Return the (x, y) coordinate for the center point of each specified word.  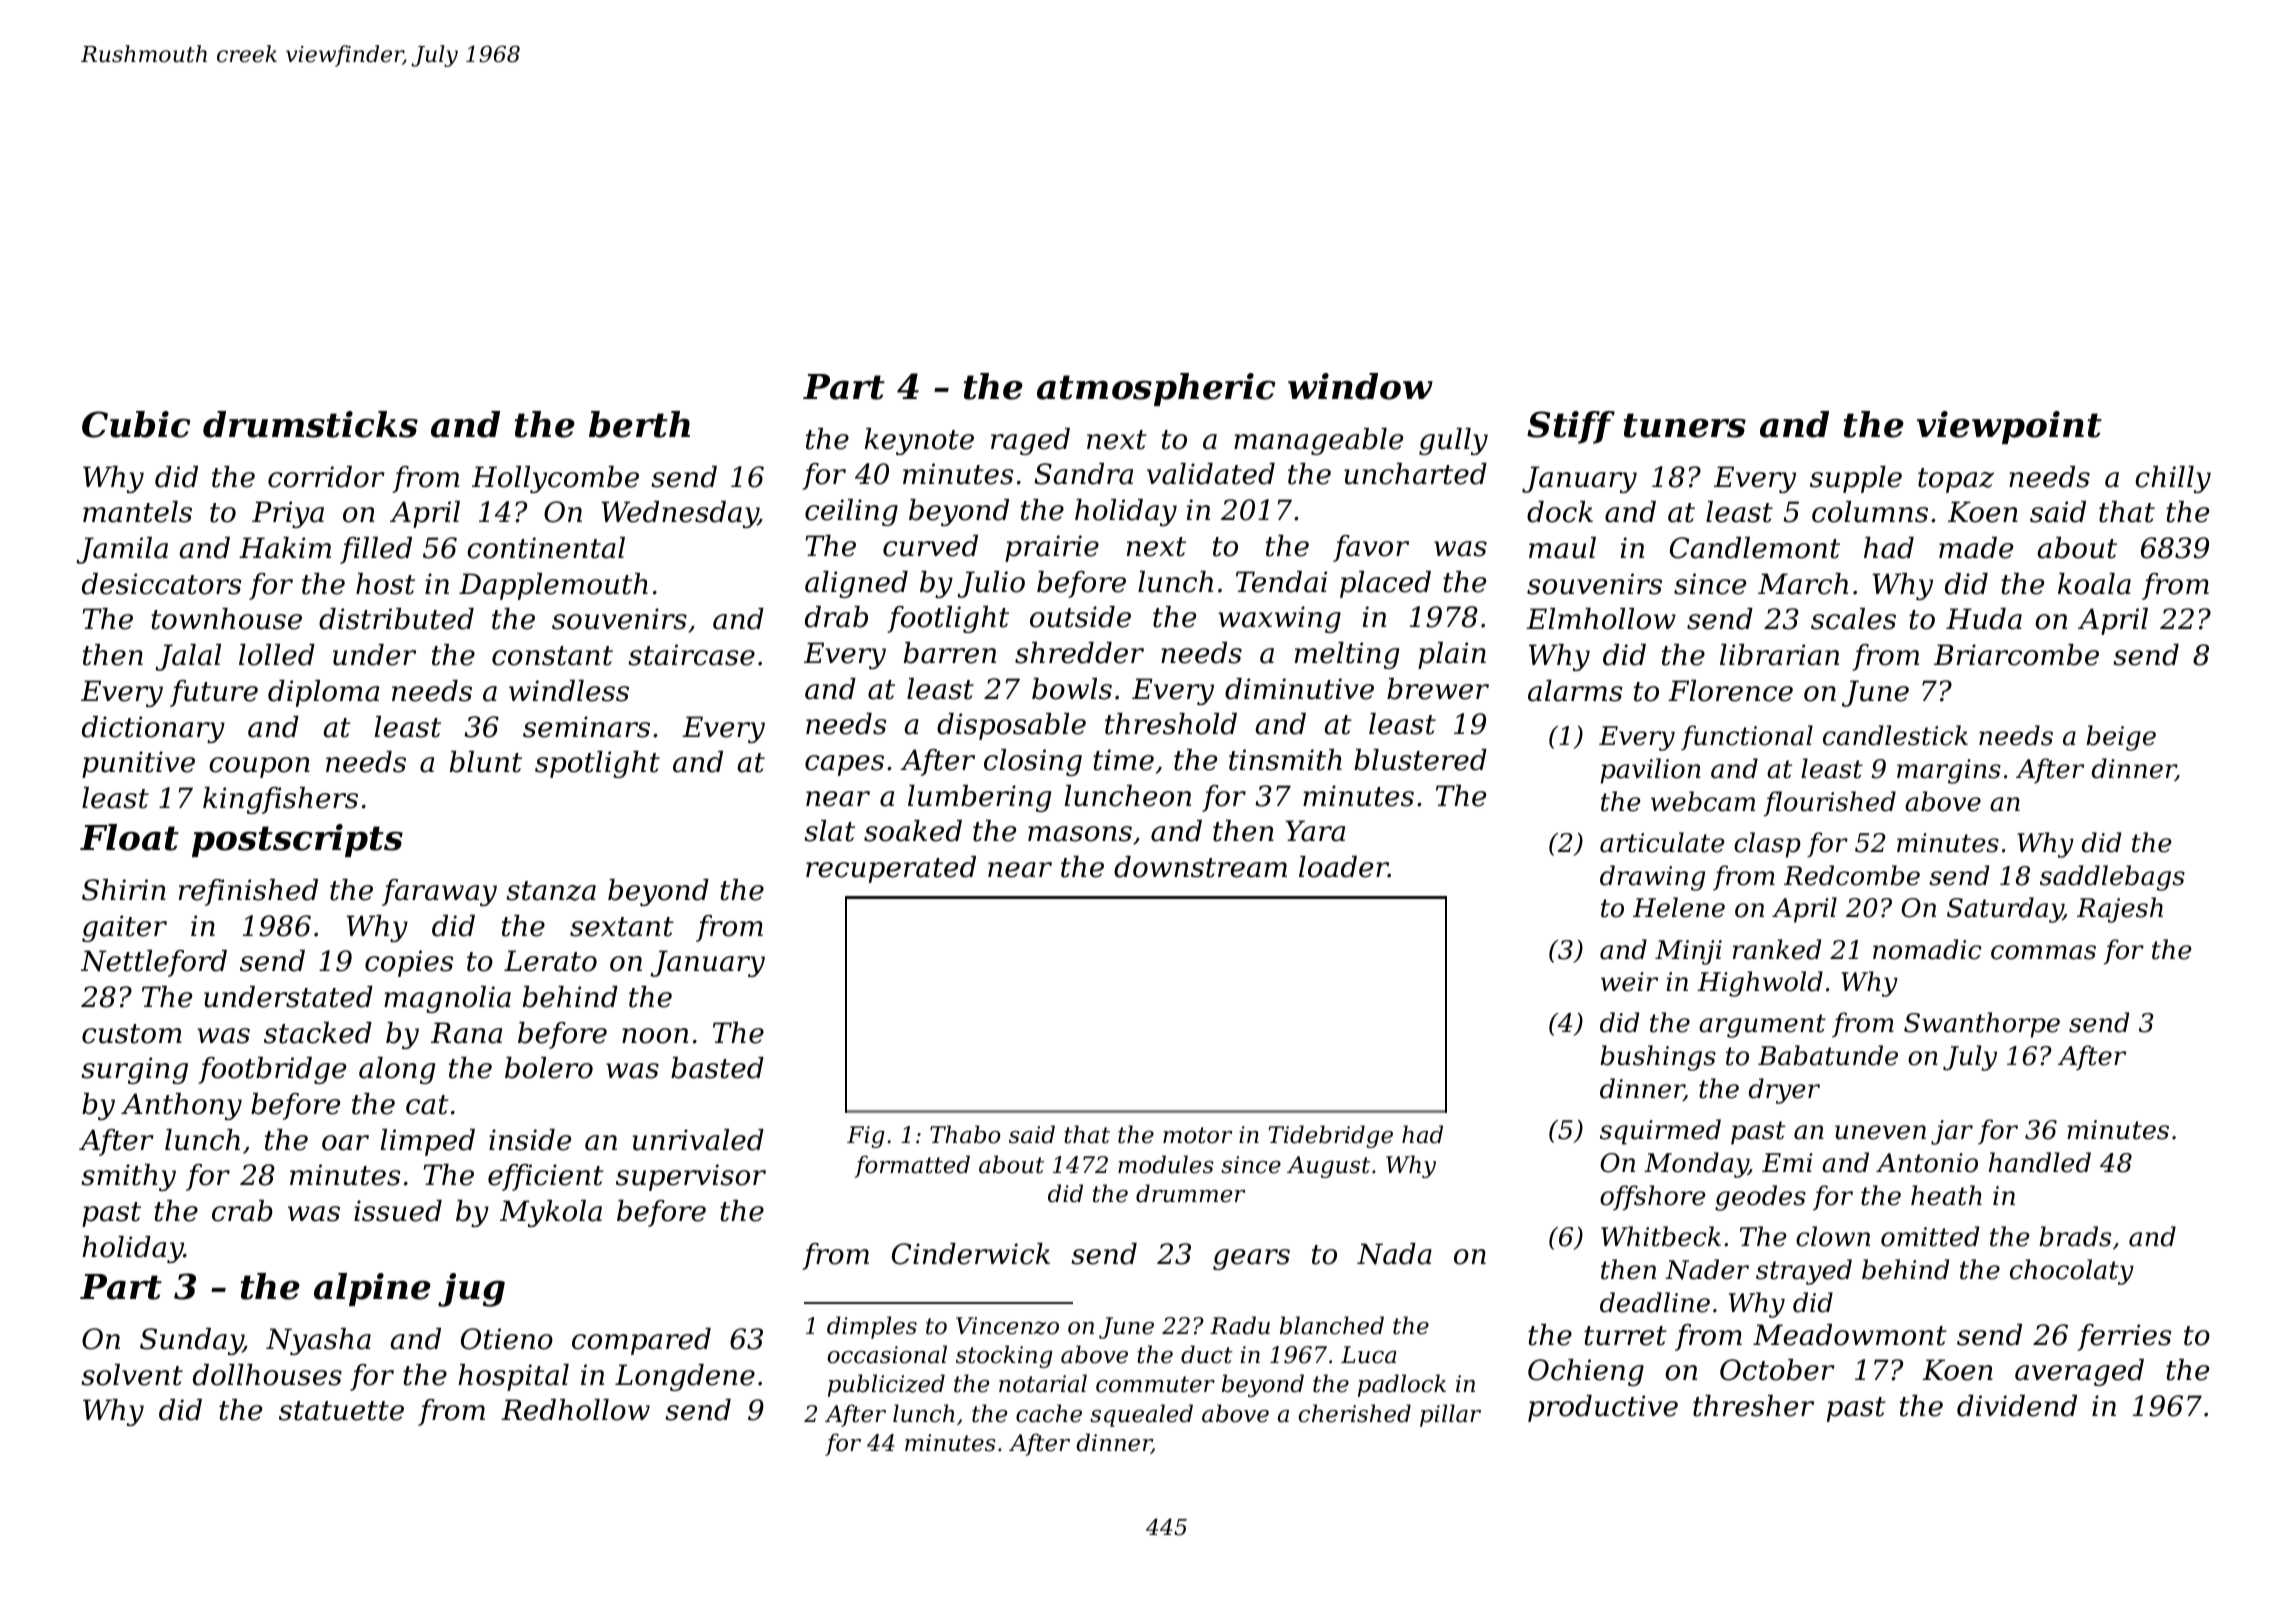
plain (1452, 655)
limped (428, 1142)
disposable (1011, 726)
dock (1560, 512)
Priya (288, 514)
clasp (1767, 845)
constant (552, 656)
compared (641, 1341)
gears (1251, 1259)
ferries (2124, 1337)
